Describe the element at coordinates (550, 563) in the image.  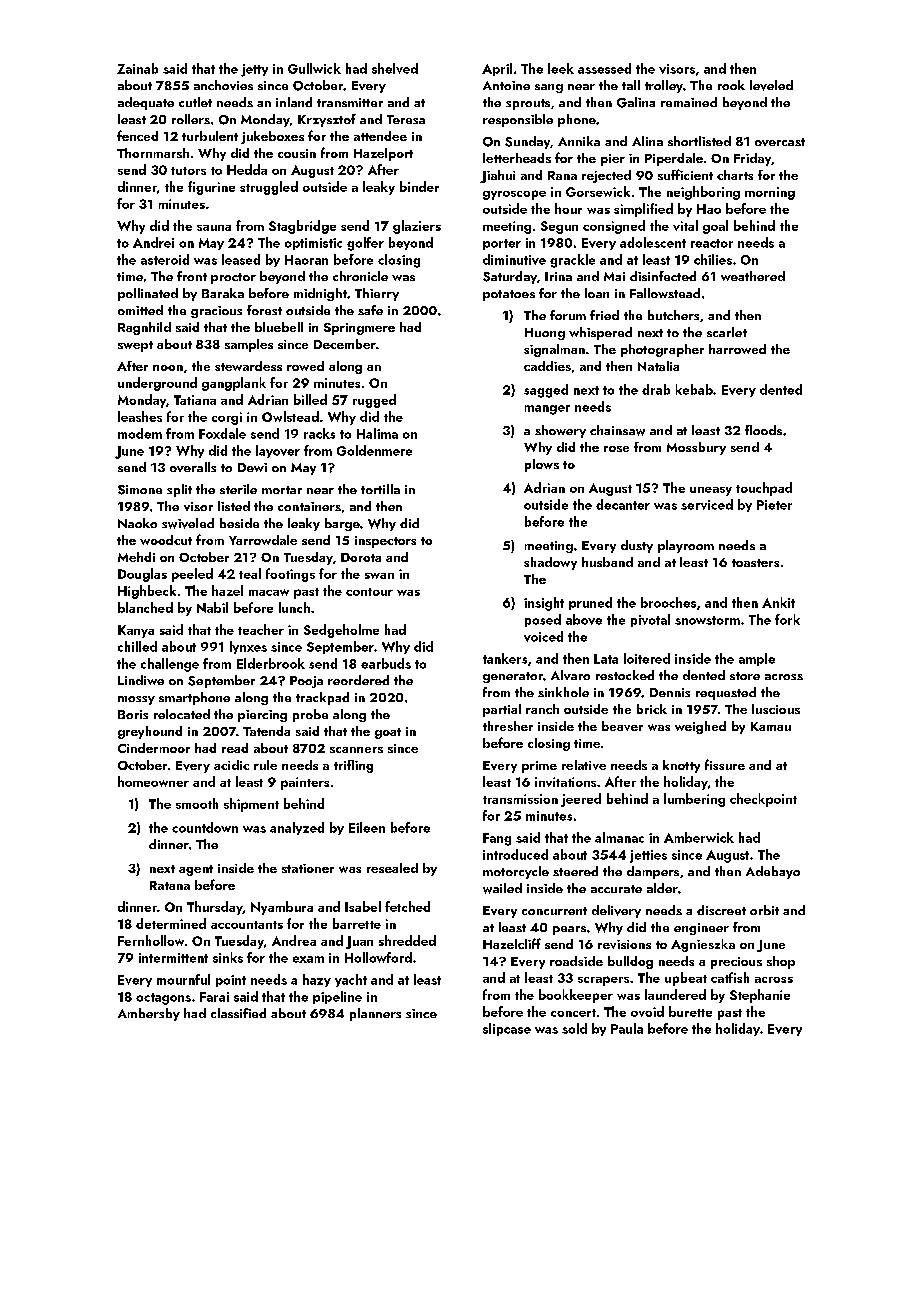
I see `shadowy` at that location.
